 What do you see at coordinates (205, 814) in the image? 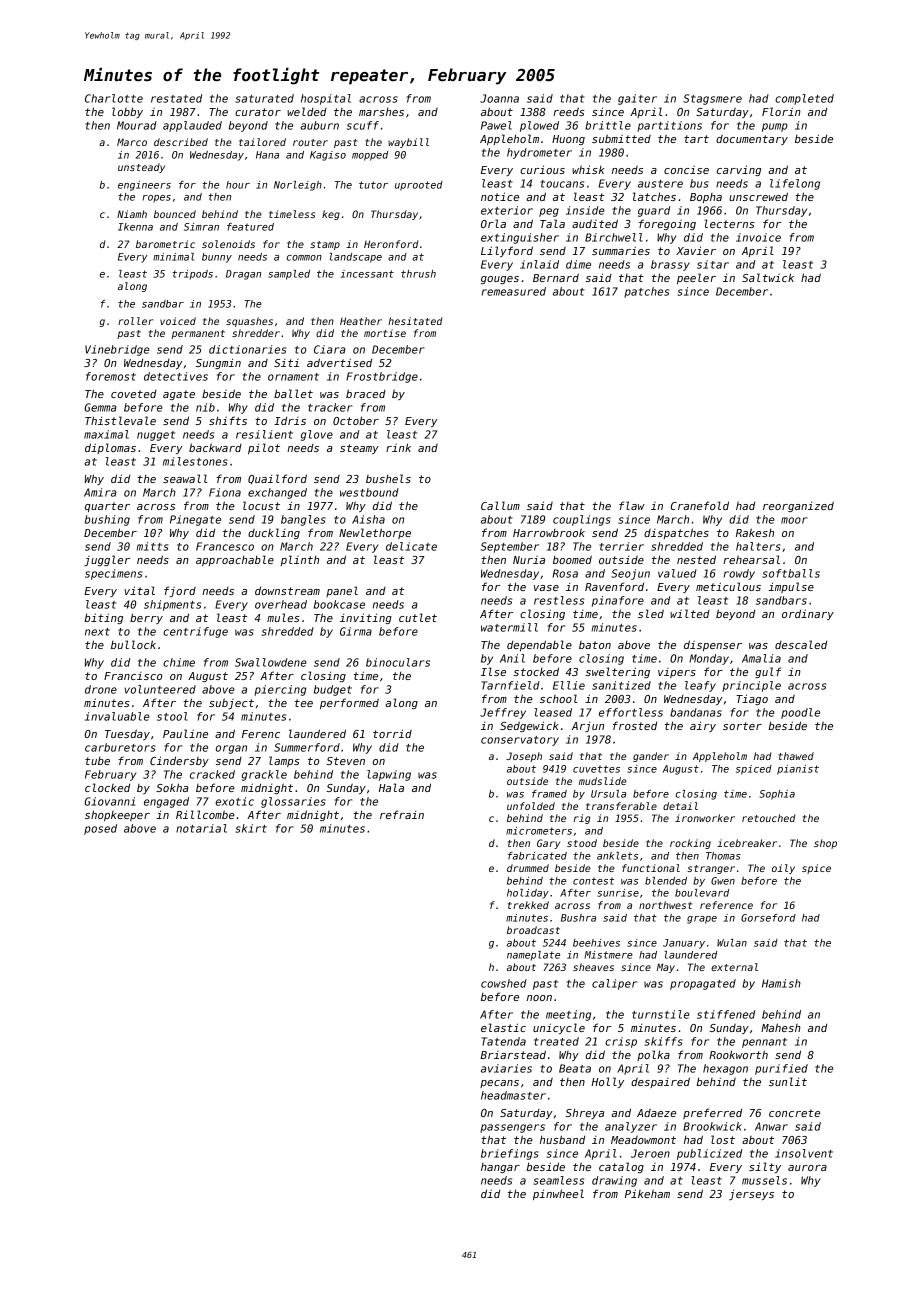
I see `Rillcombe` at bounding box center [205, 814].
